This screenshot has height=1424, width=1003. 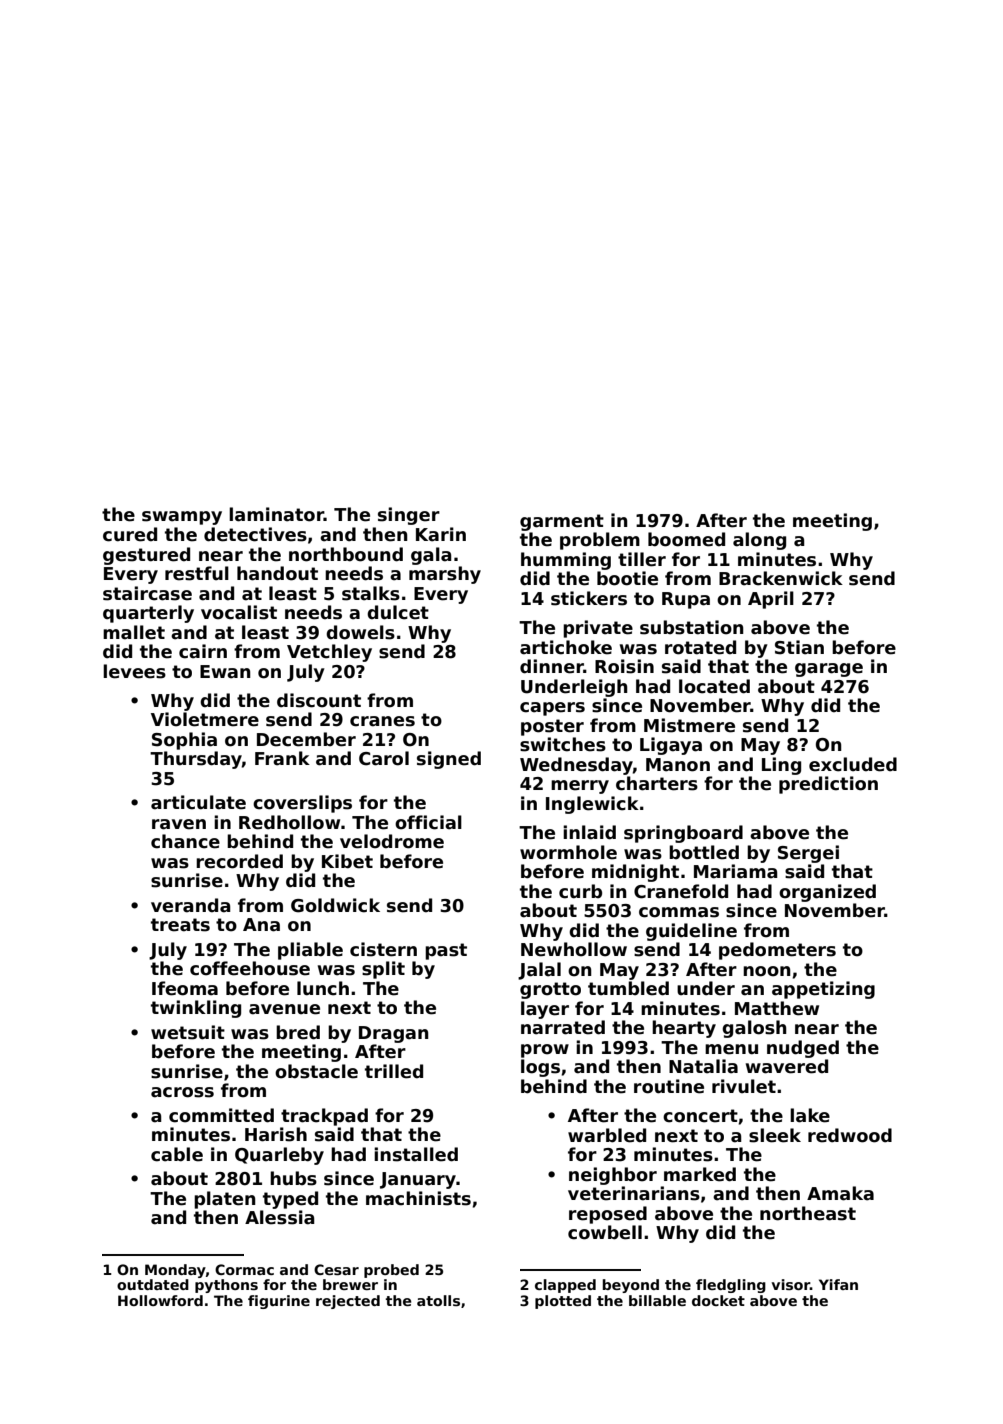 What do you see at coordinates (146, 556) in the screenshot?
I see `gestured` at bounding box center [146, 556].
